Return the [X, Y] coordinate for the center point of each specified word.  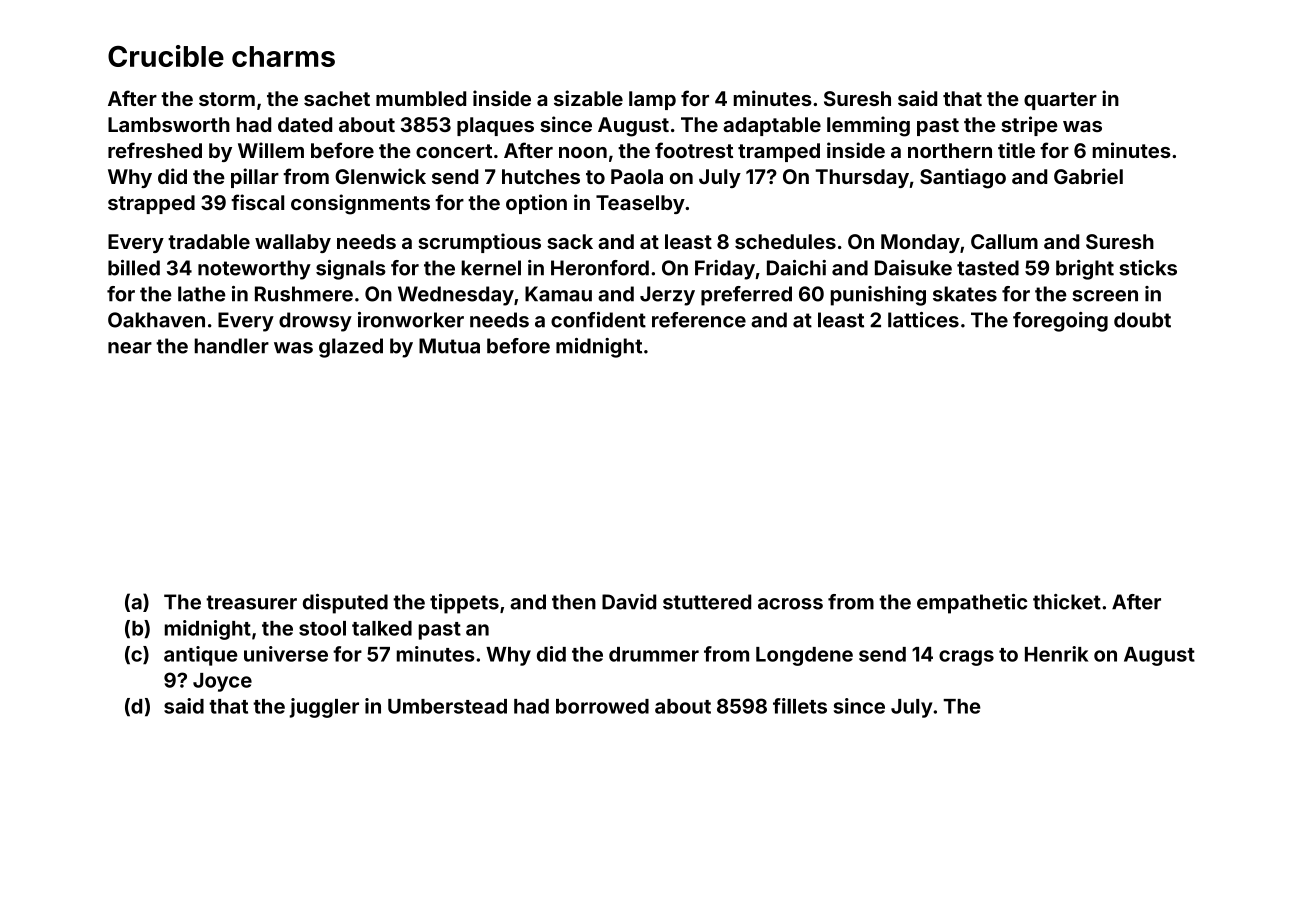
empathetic [972, 604]
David [629, 602]
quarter [1060, 101]
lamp [652, 100]
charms [283, 56]
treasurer [251, 602]
